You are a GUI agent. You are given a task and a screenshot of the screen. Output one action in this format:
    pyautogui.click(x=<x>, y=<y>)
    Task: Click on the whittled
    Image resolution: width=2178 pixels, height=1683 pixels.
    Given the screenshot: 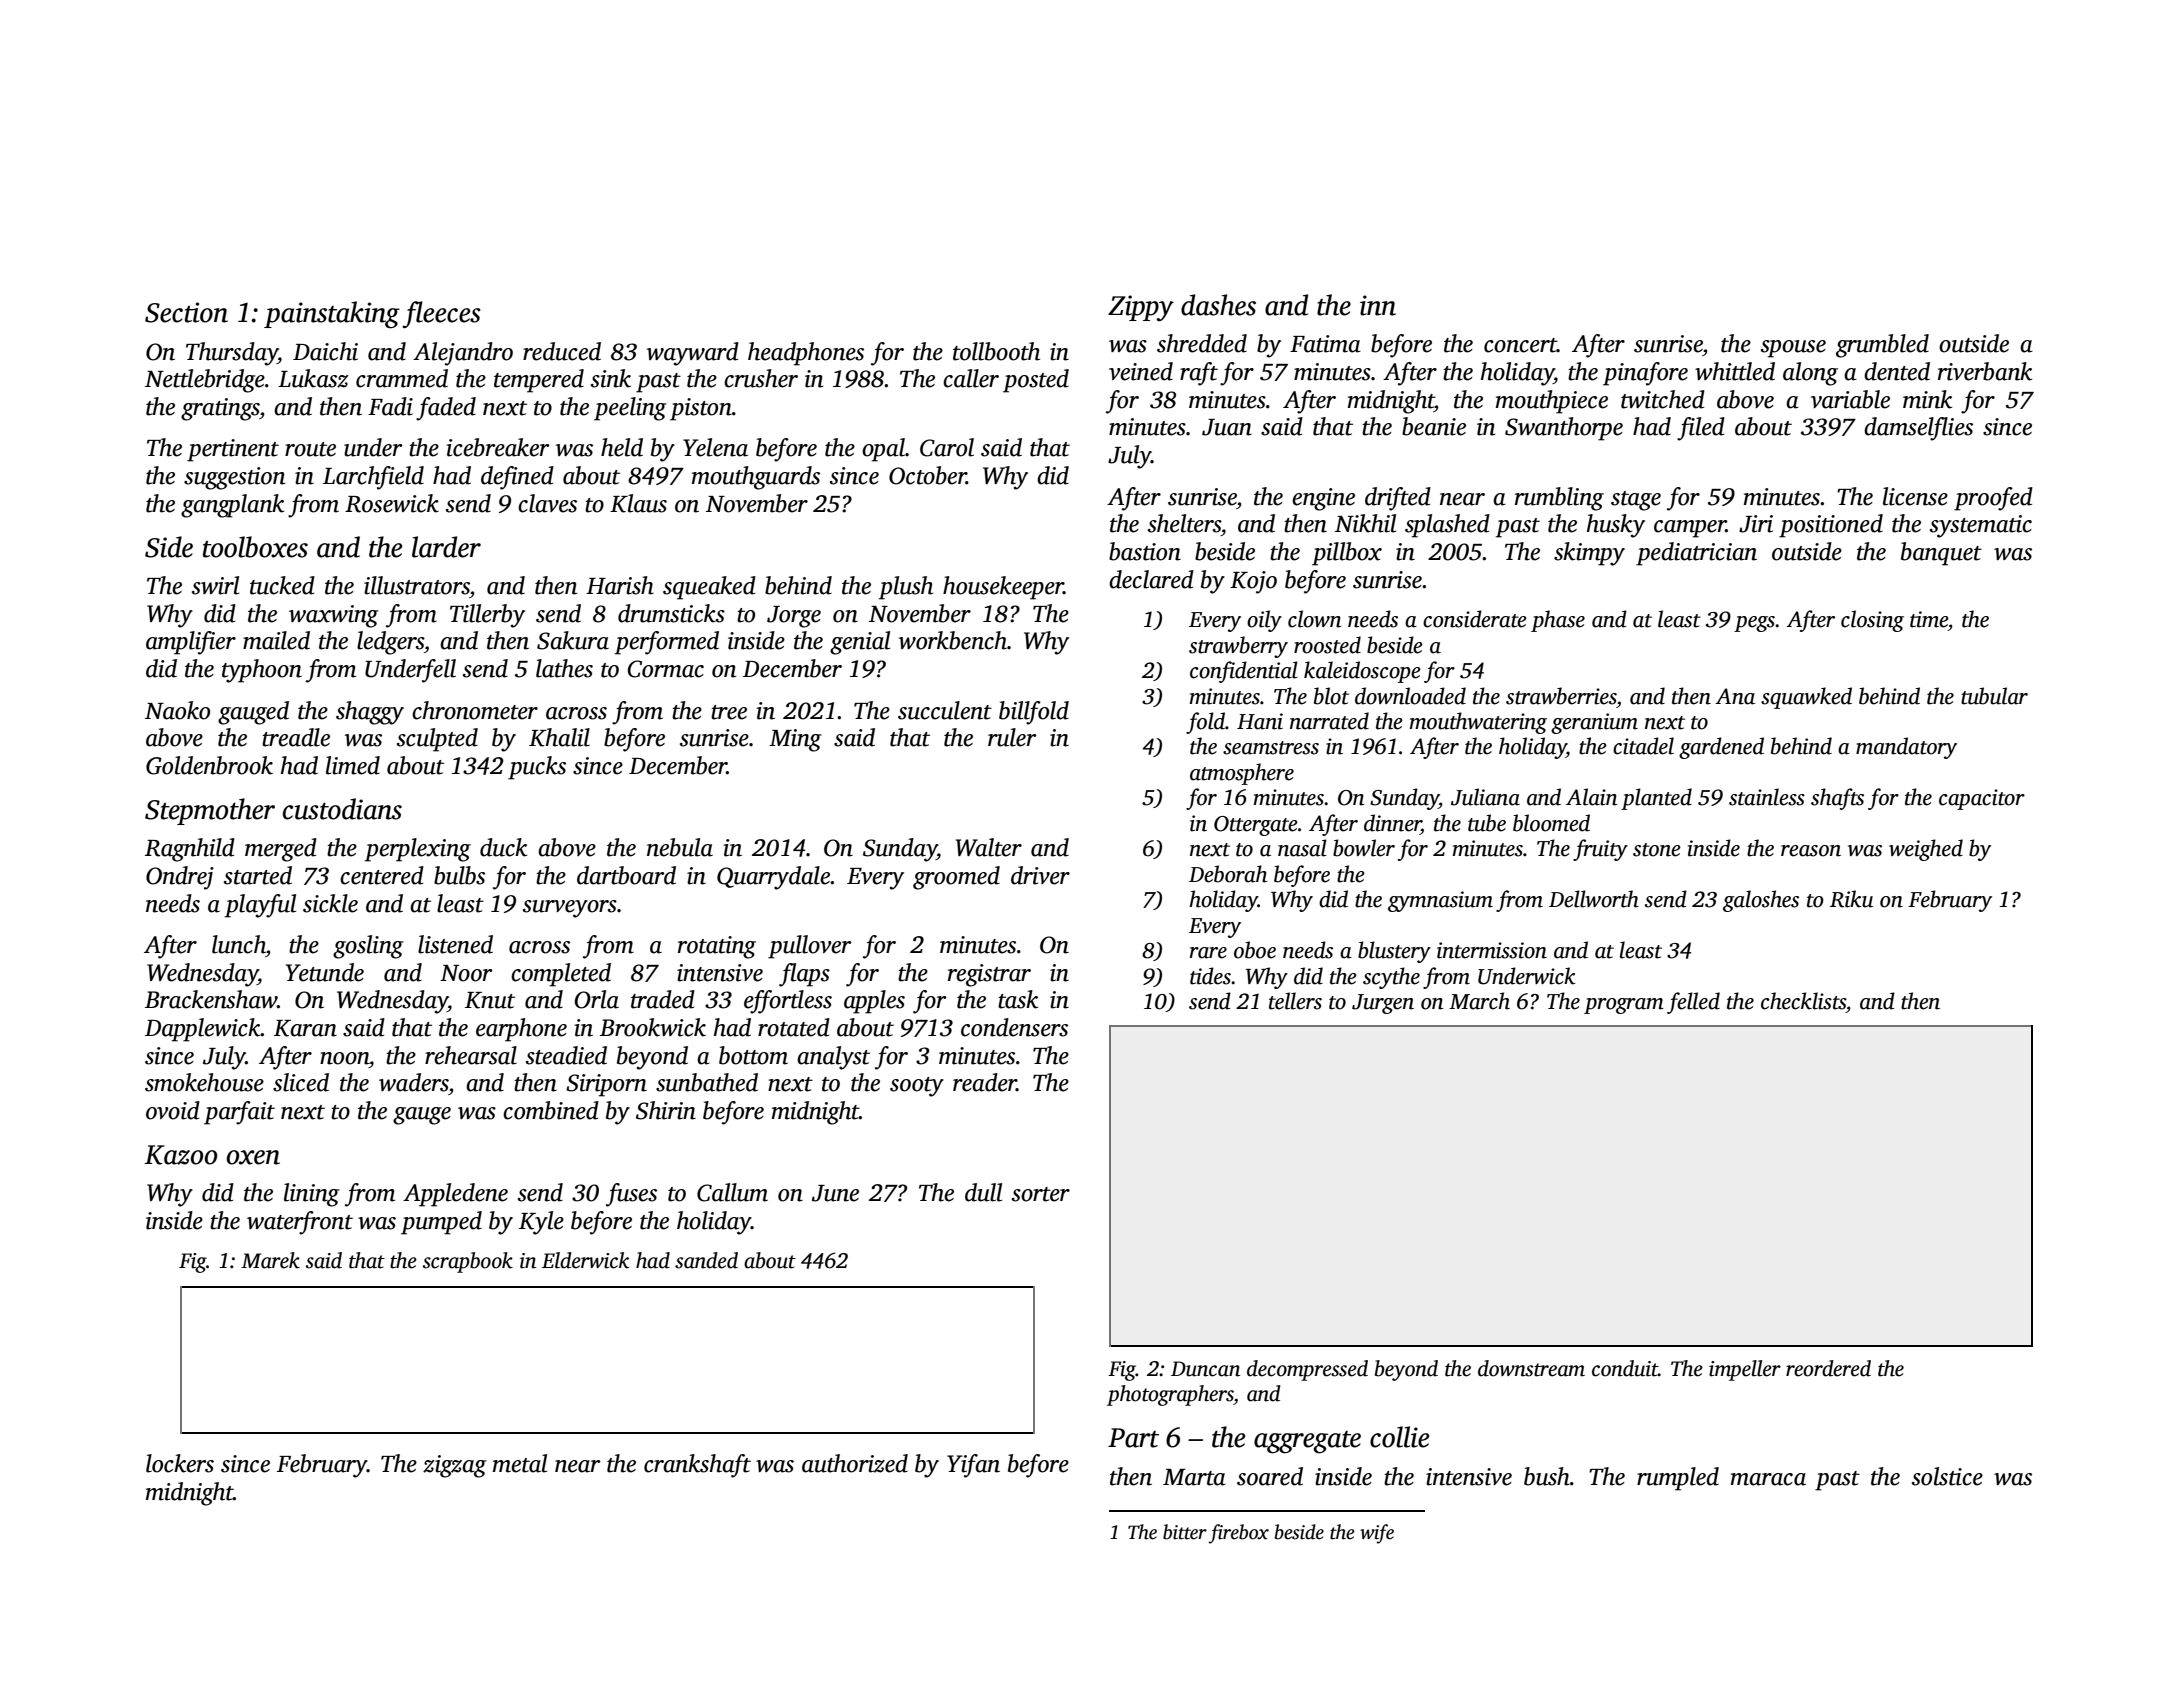 What is the action you would take?
    pyautogui.click(x=1735, y=371)
